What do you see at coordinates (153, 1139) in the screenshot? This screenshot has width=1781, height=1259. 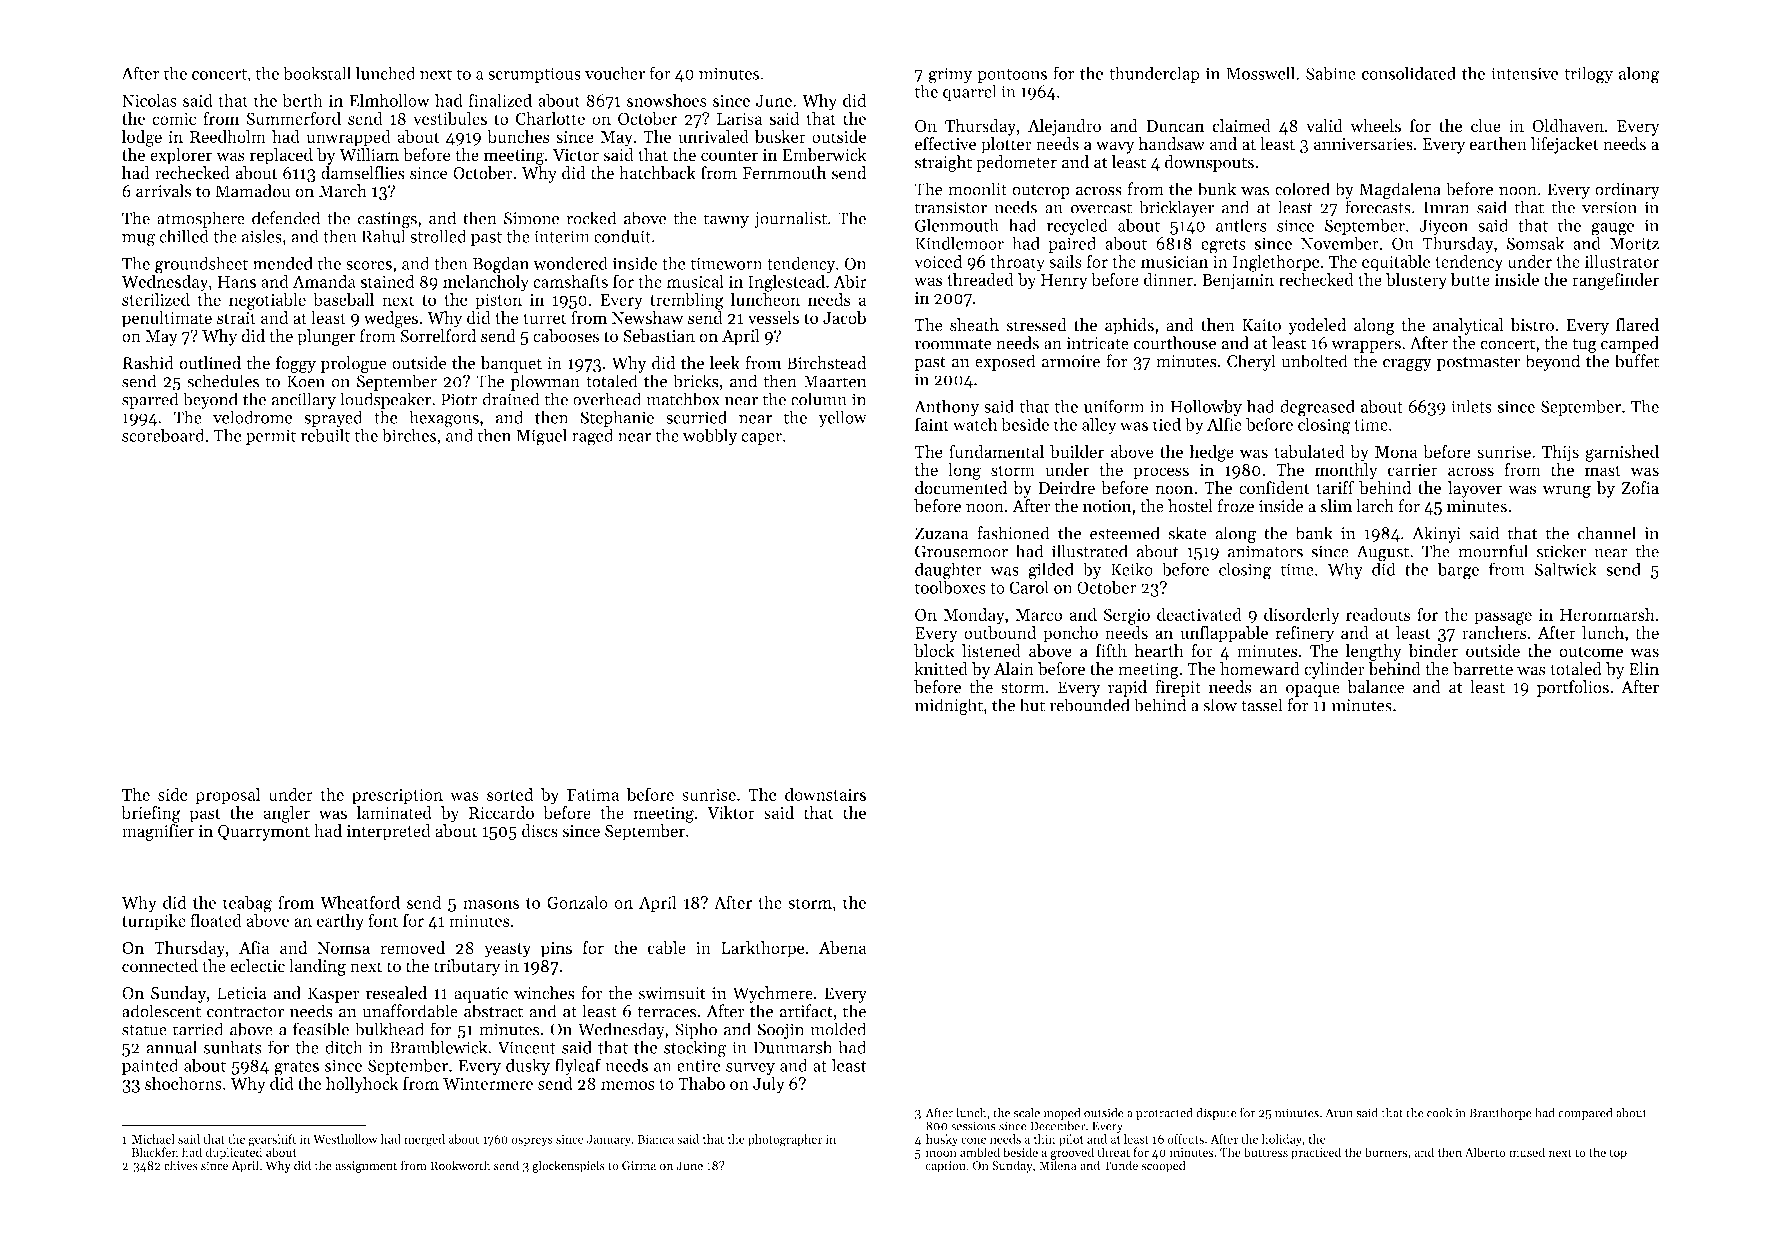 I see `Michael` at bounding box center [153, 1139].
